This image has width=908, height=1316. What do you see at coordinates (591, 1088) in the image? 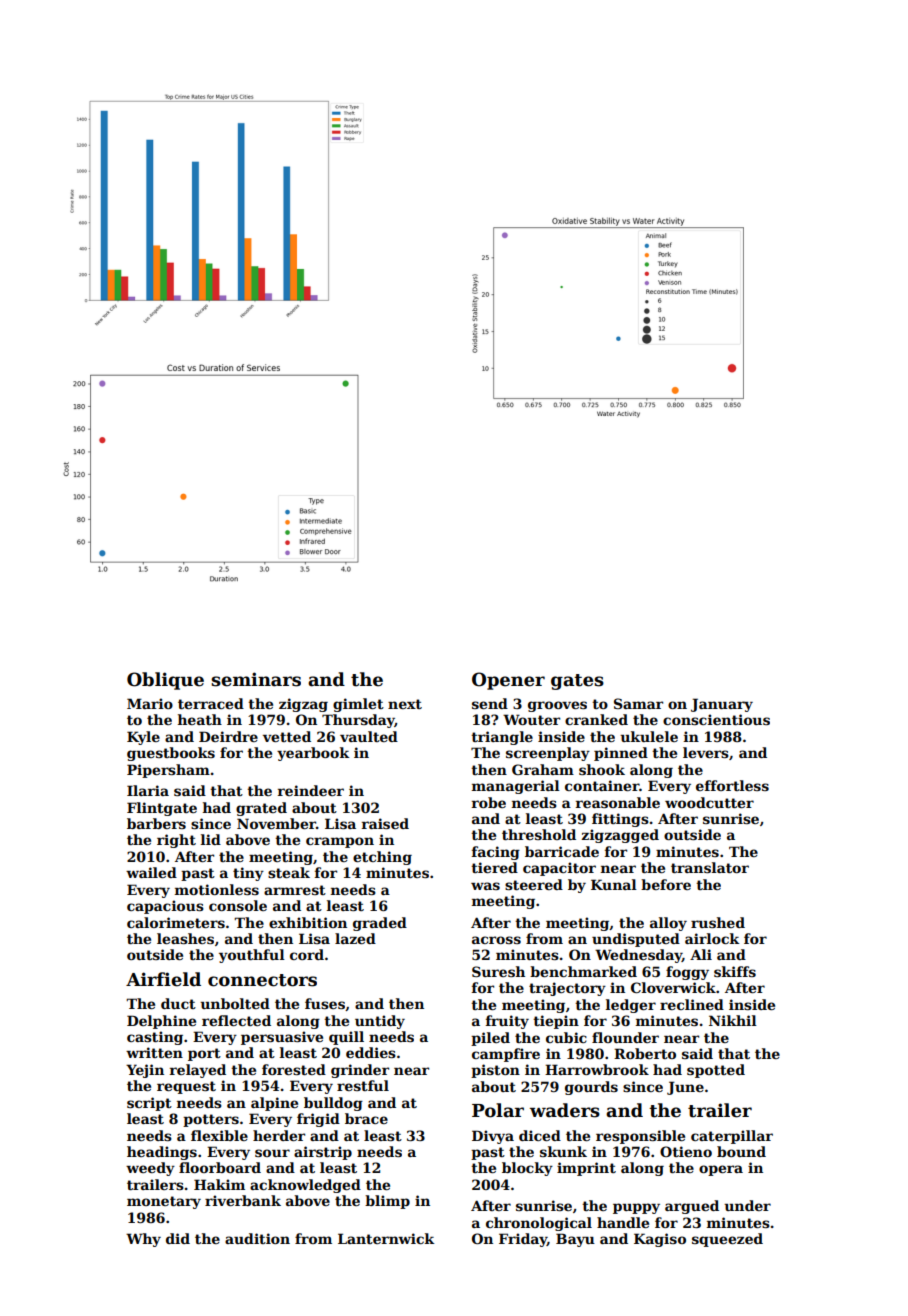
I see `gourds` at bounding box center [591, 1088].
